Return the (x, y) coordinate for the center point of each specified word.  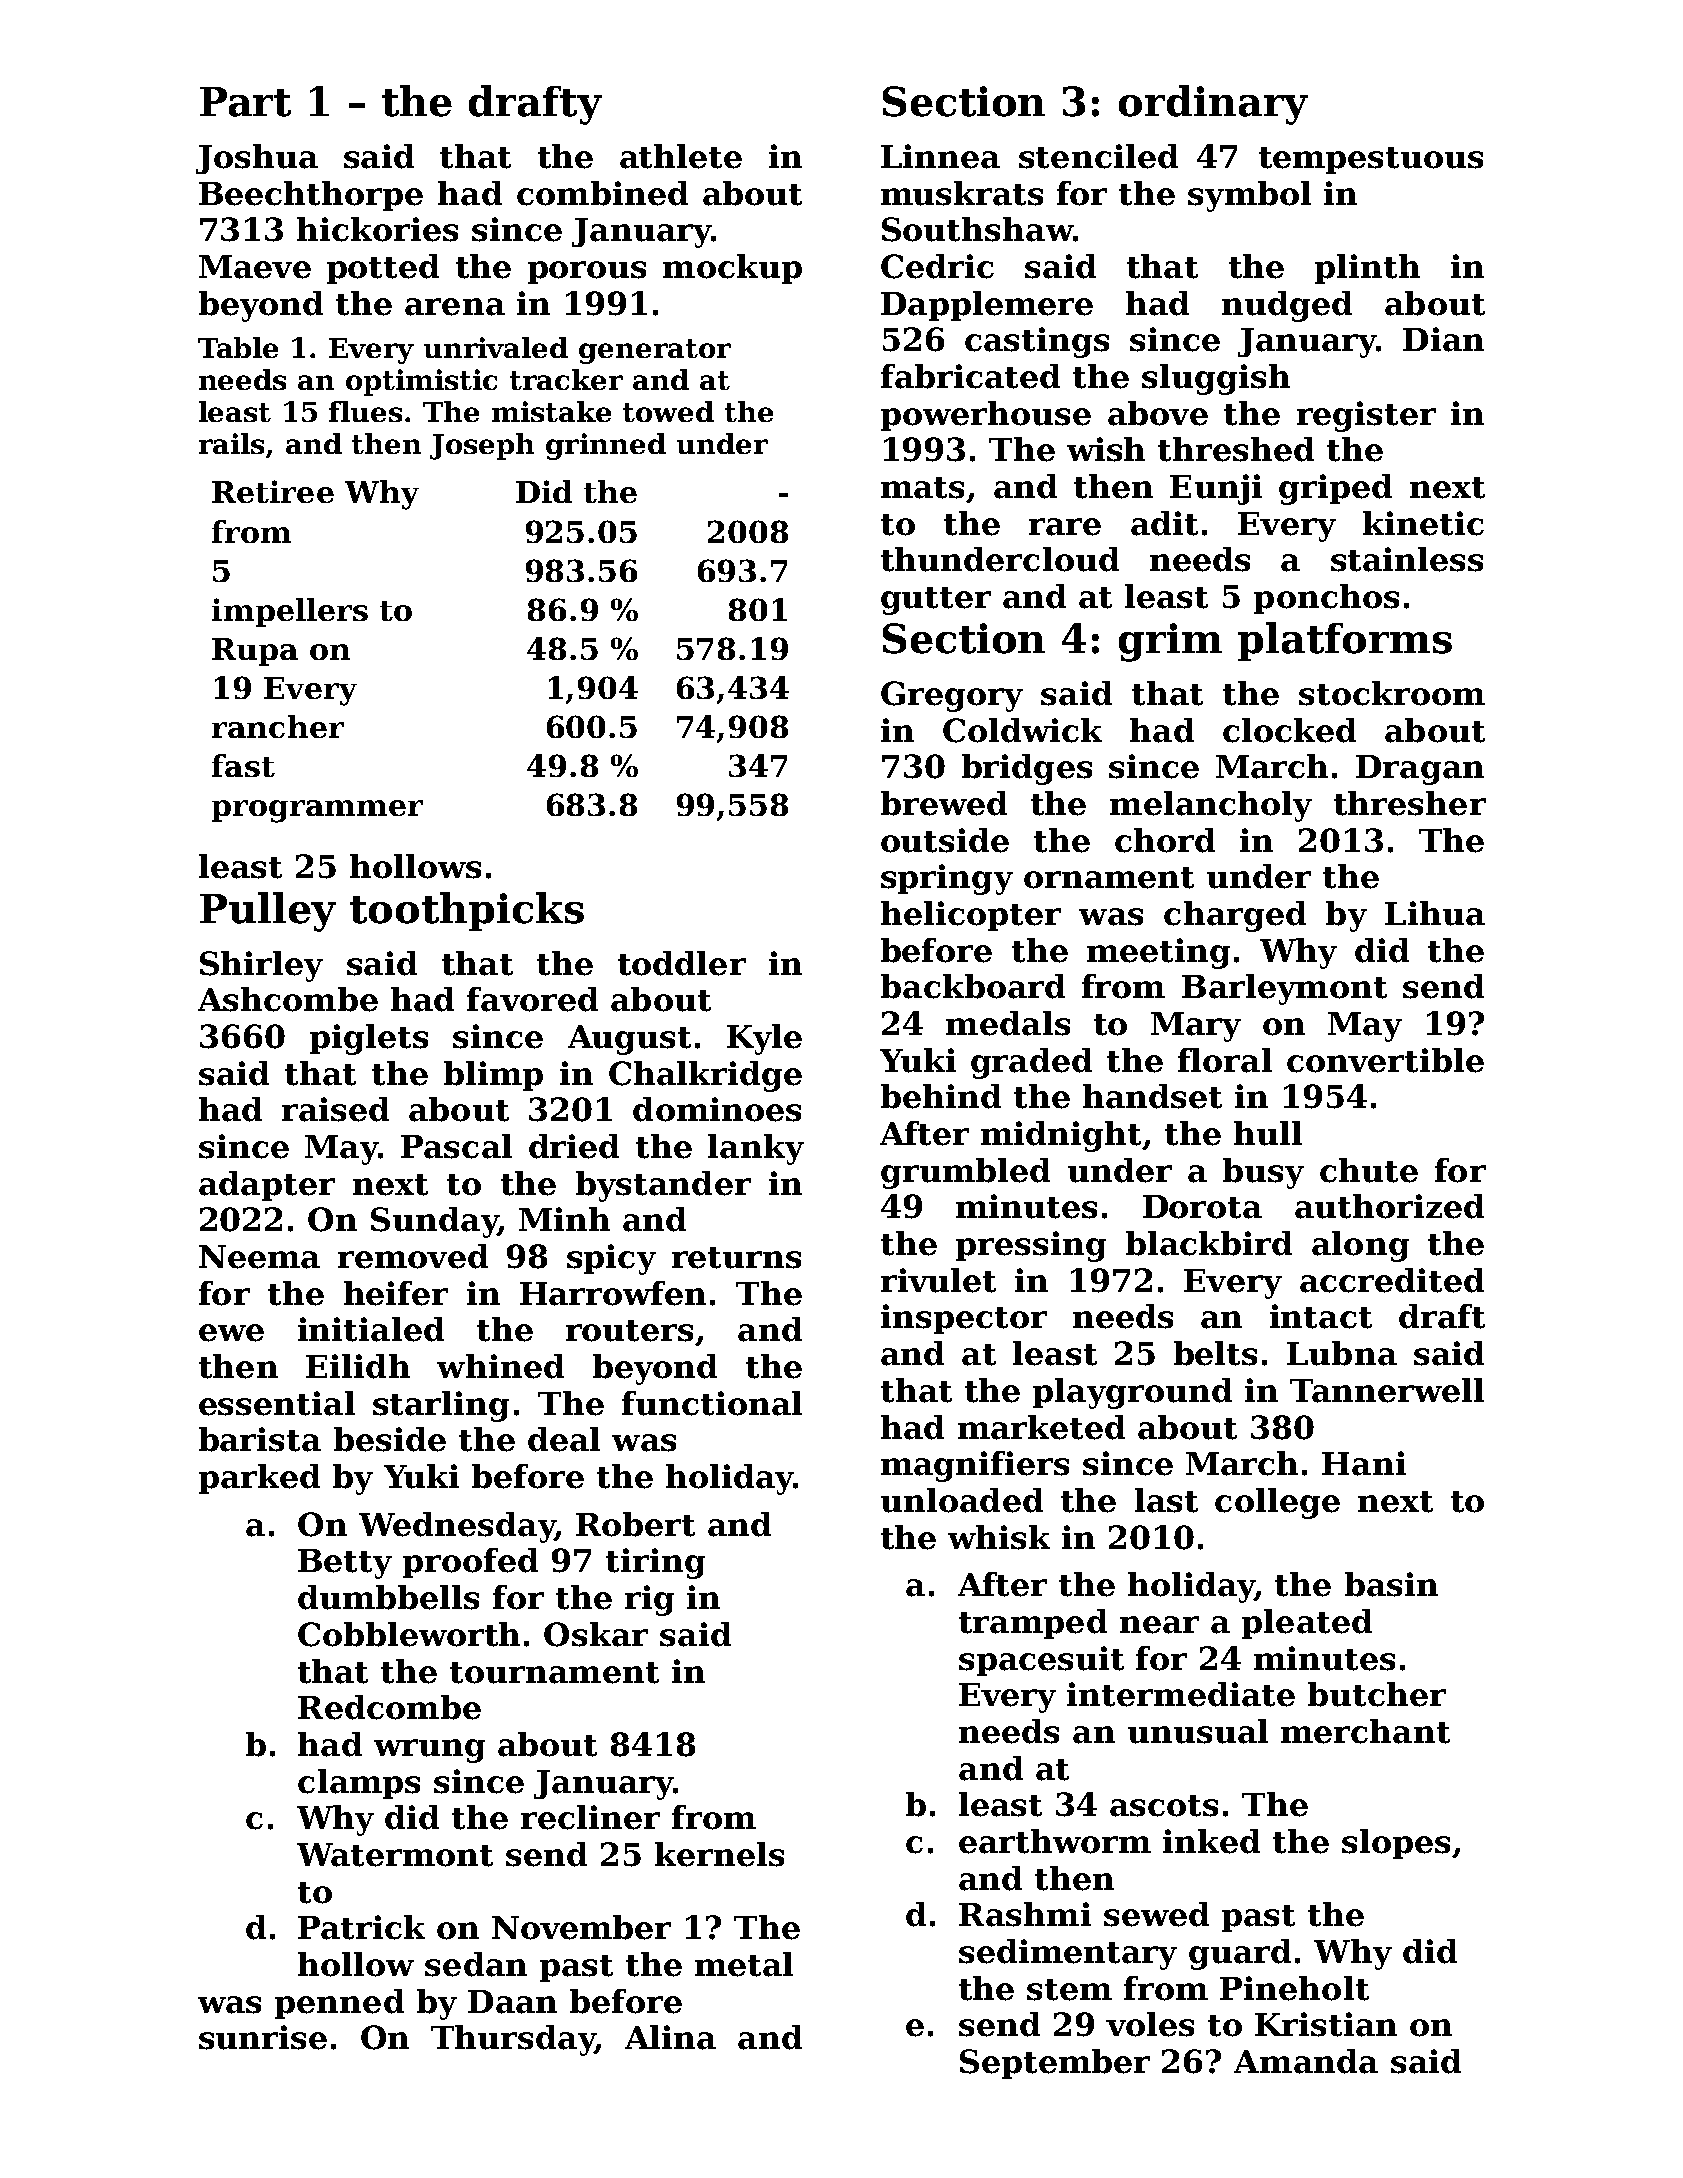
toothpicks (467, 911)
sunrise (263, 2037)
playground (1132, 1393)
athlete (681, 156)
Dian (1443, 339)
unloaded (962, 1500)
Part (245, 102)
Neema (259, 1257)
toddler (682, 963)
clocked (1289, 730)
